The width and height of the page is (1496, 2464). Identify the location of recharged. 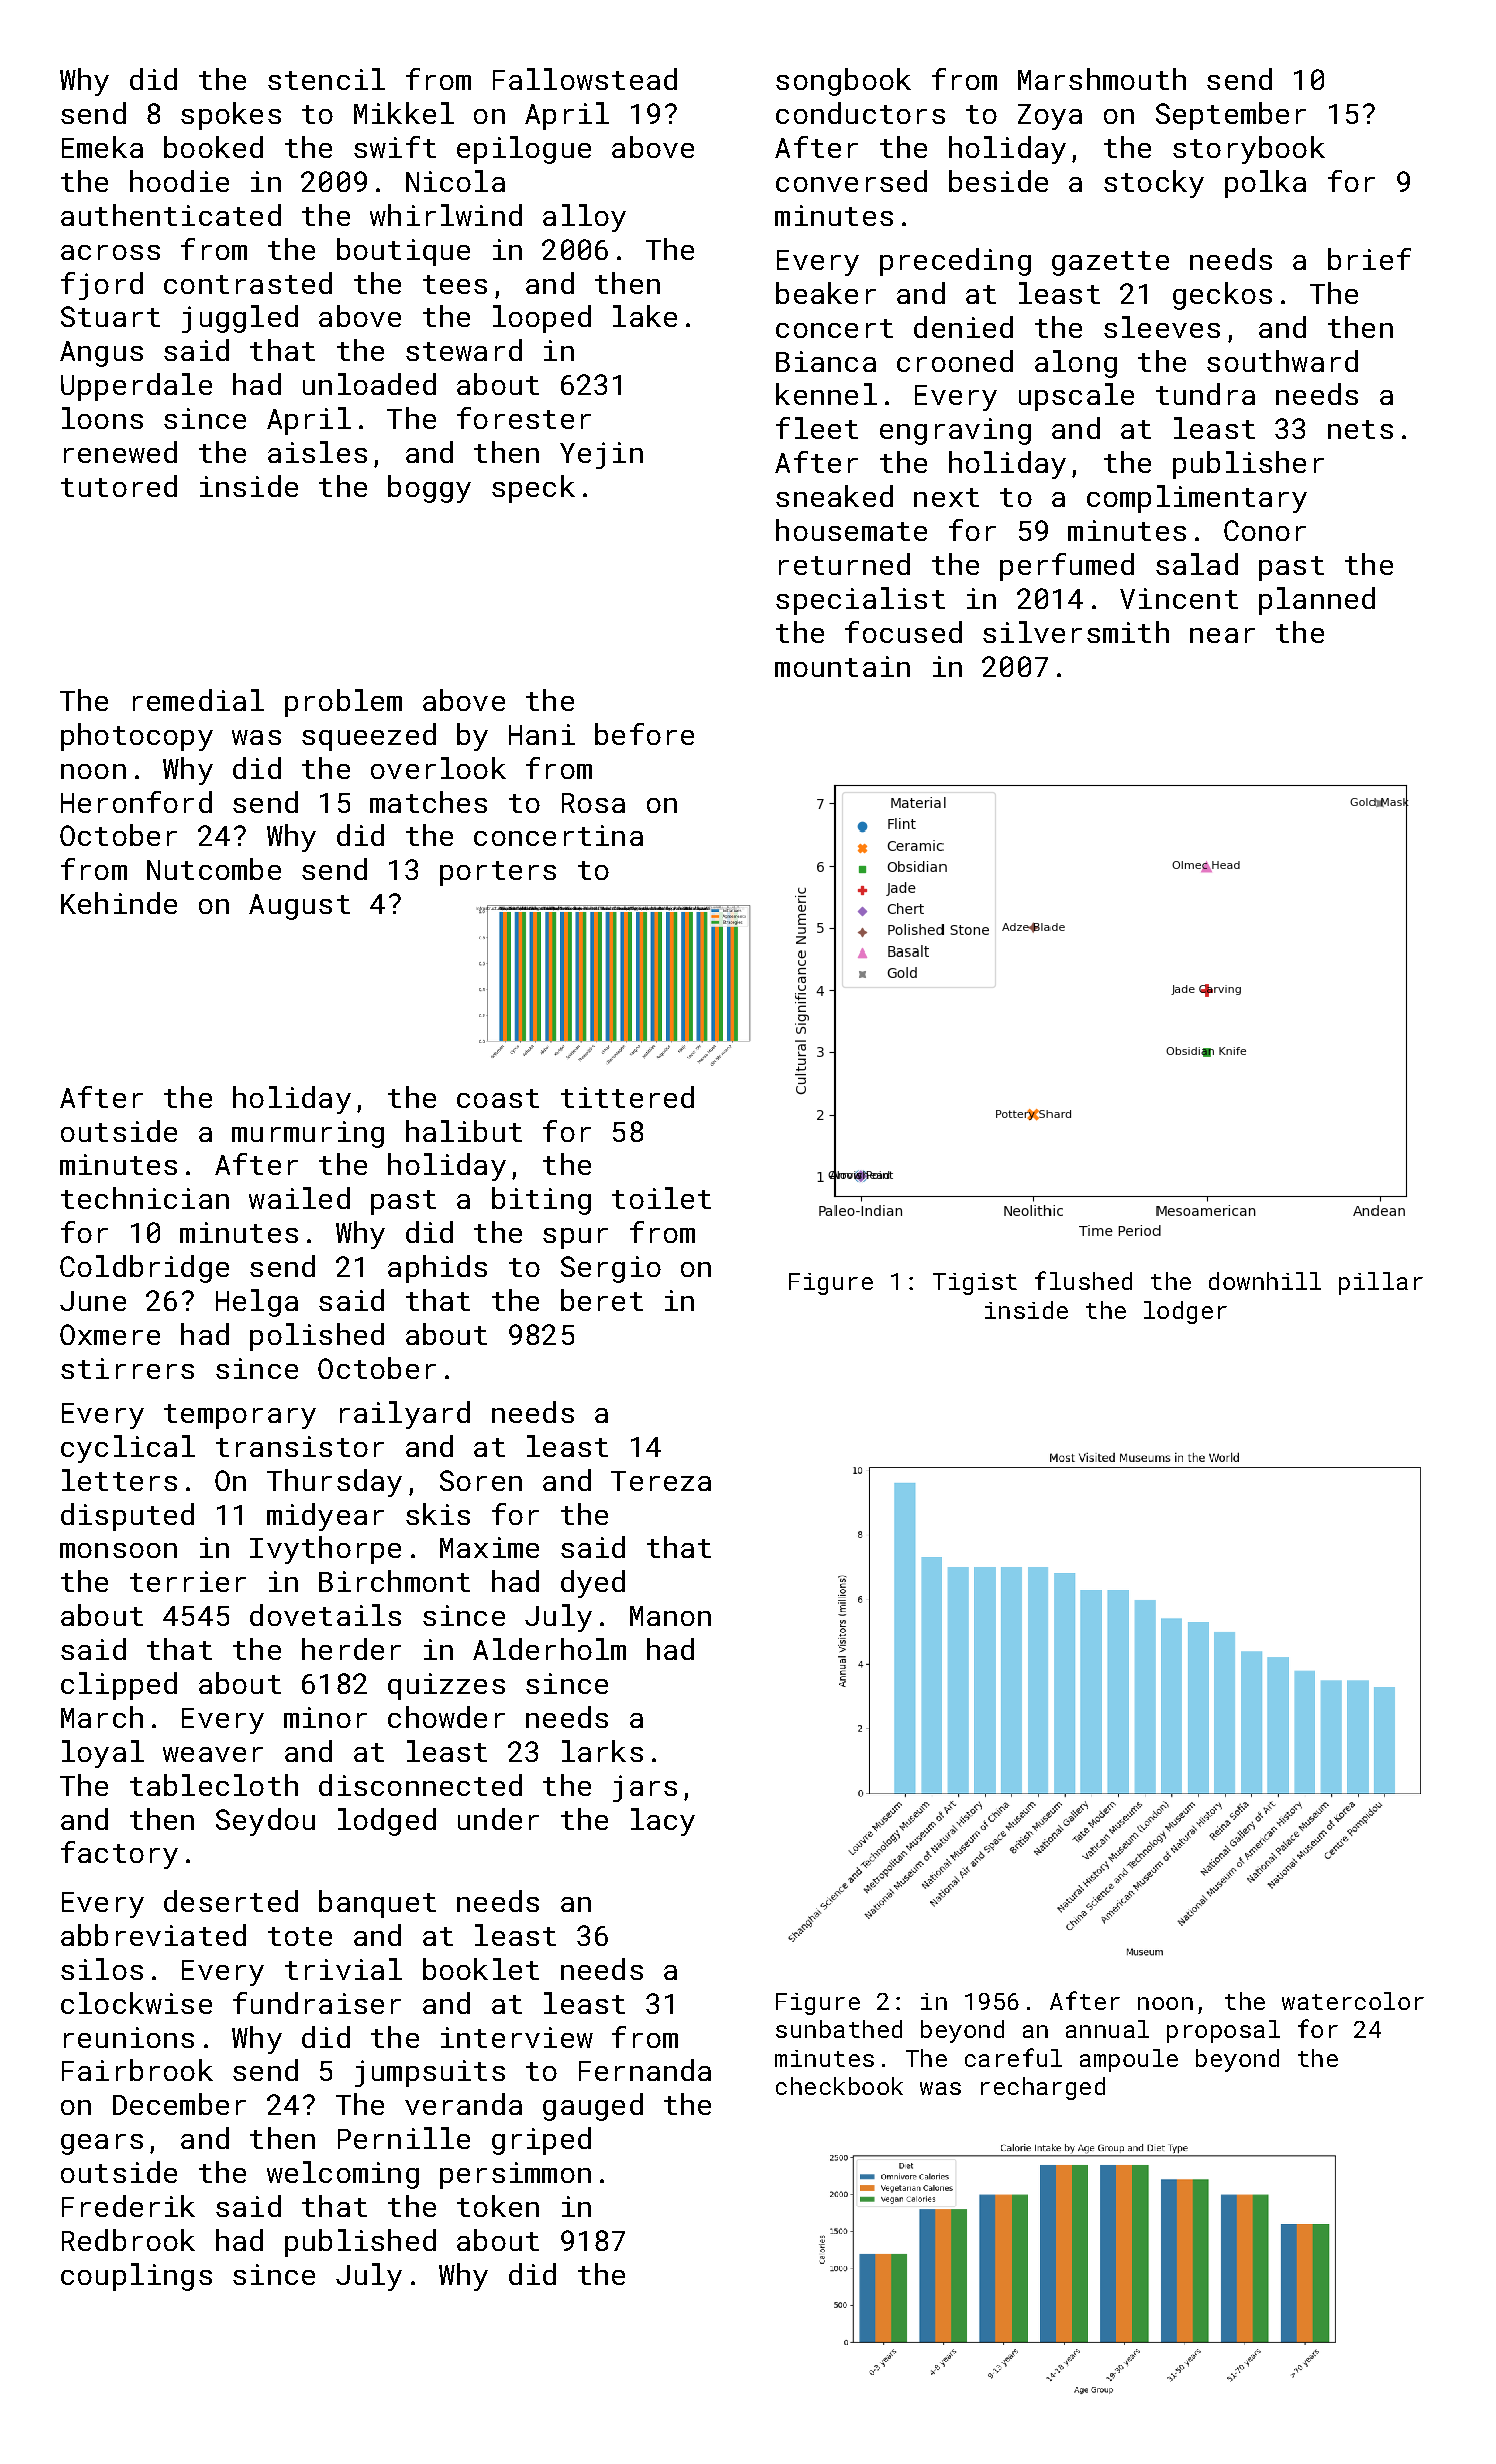
(1043, 2088).
